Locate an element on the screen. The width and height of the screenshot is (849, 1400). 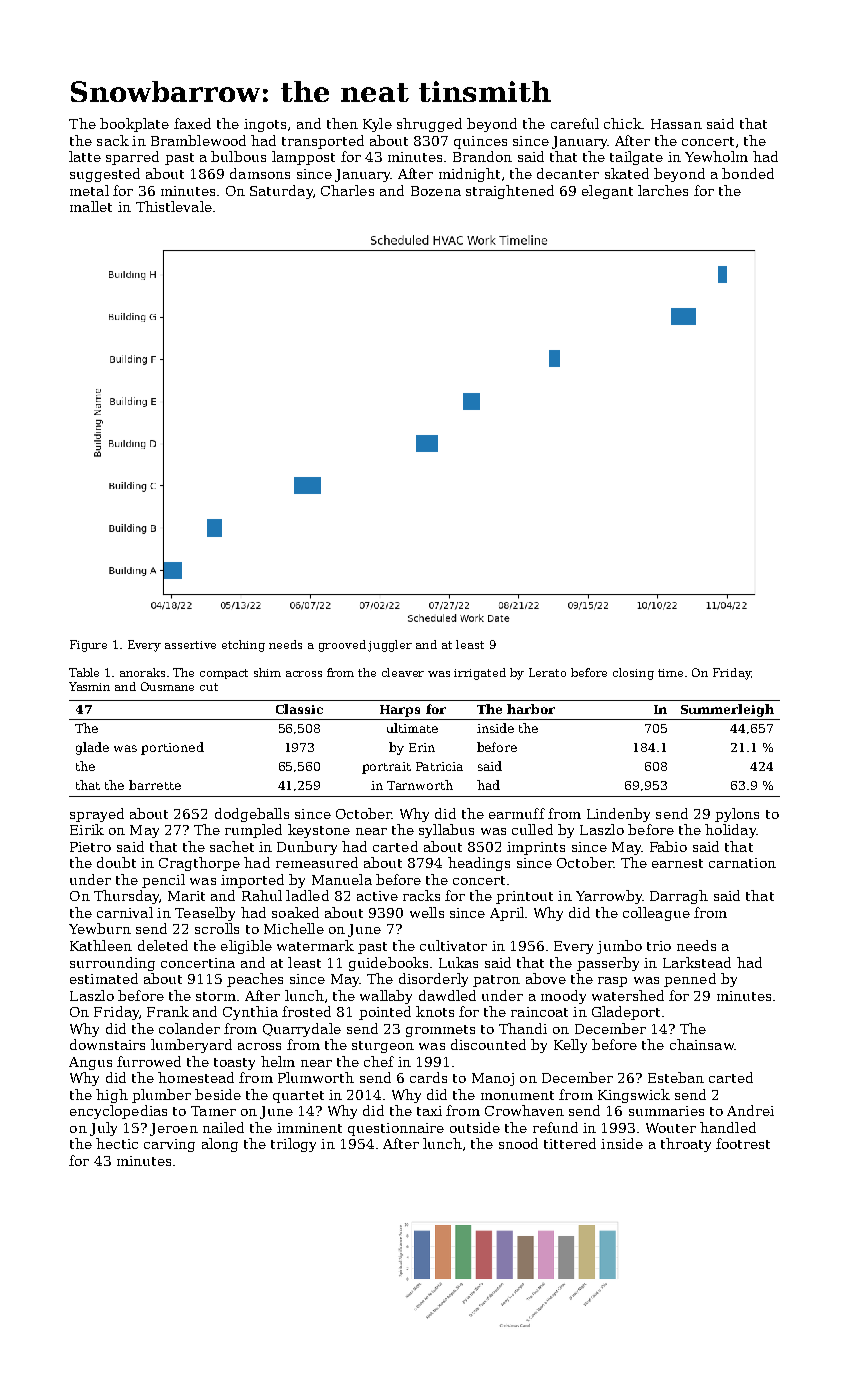
careful is located at coordinates (575, 123).
